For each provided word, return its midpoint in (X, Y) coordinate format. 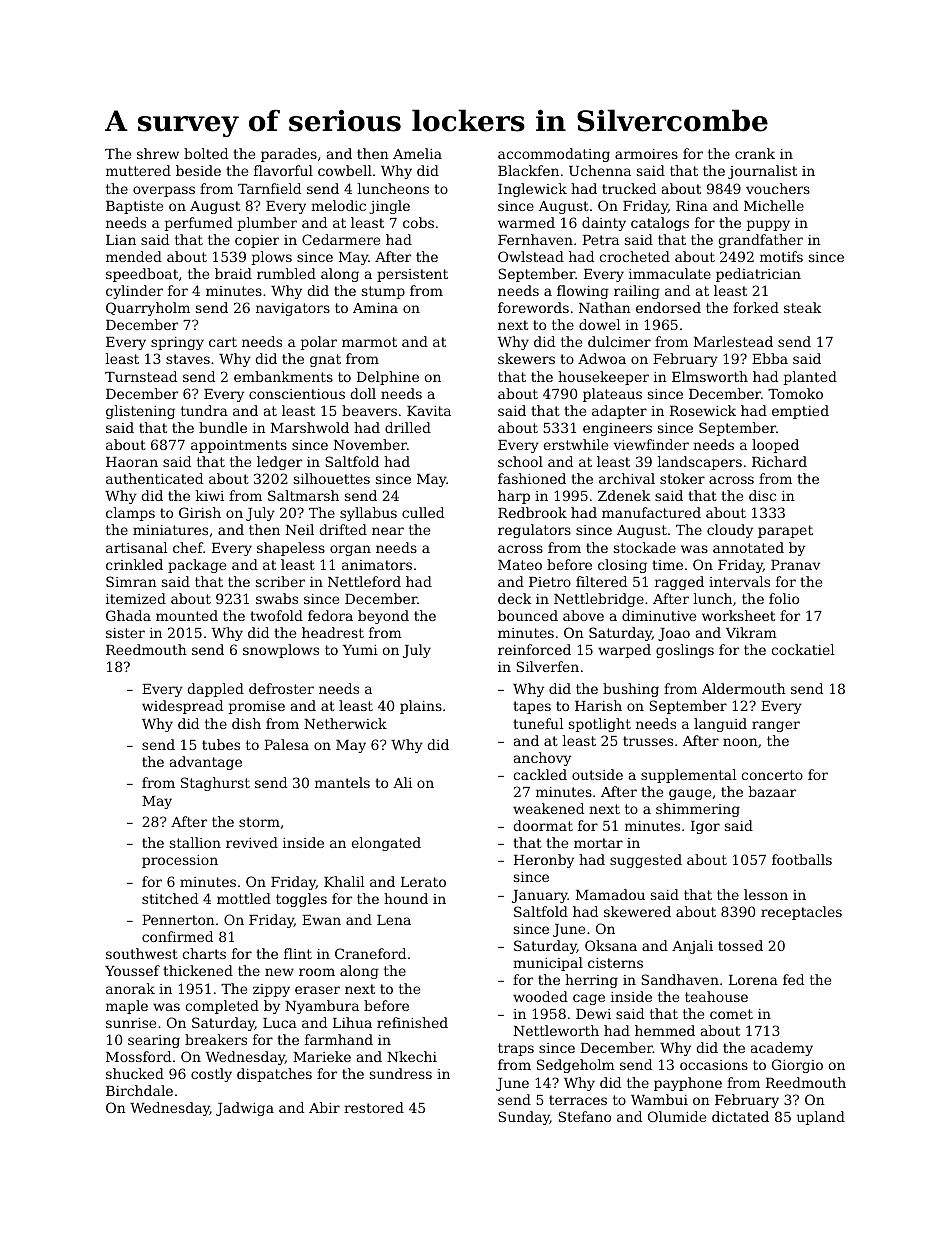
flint (298, 953)
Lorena (753, 980)
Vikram (751, 632)
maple (127, 1007)
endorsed (668, 307)
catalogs (660, 224)
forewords (533, 307)
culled (423, 512)
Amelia (417, 153)
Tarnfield (269, 188)
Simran (131, 581)
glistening (140, 412)
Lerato (423, 882)
